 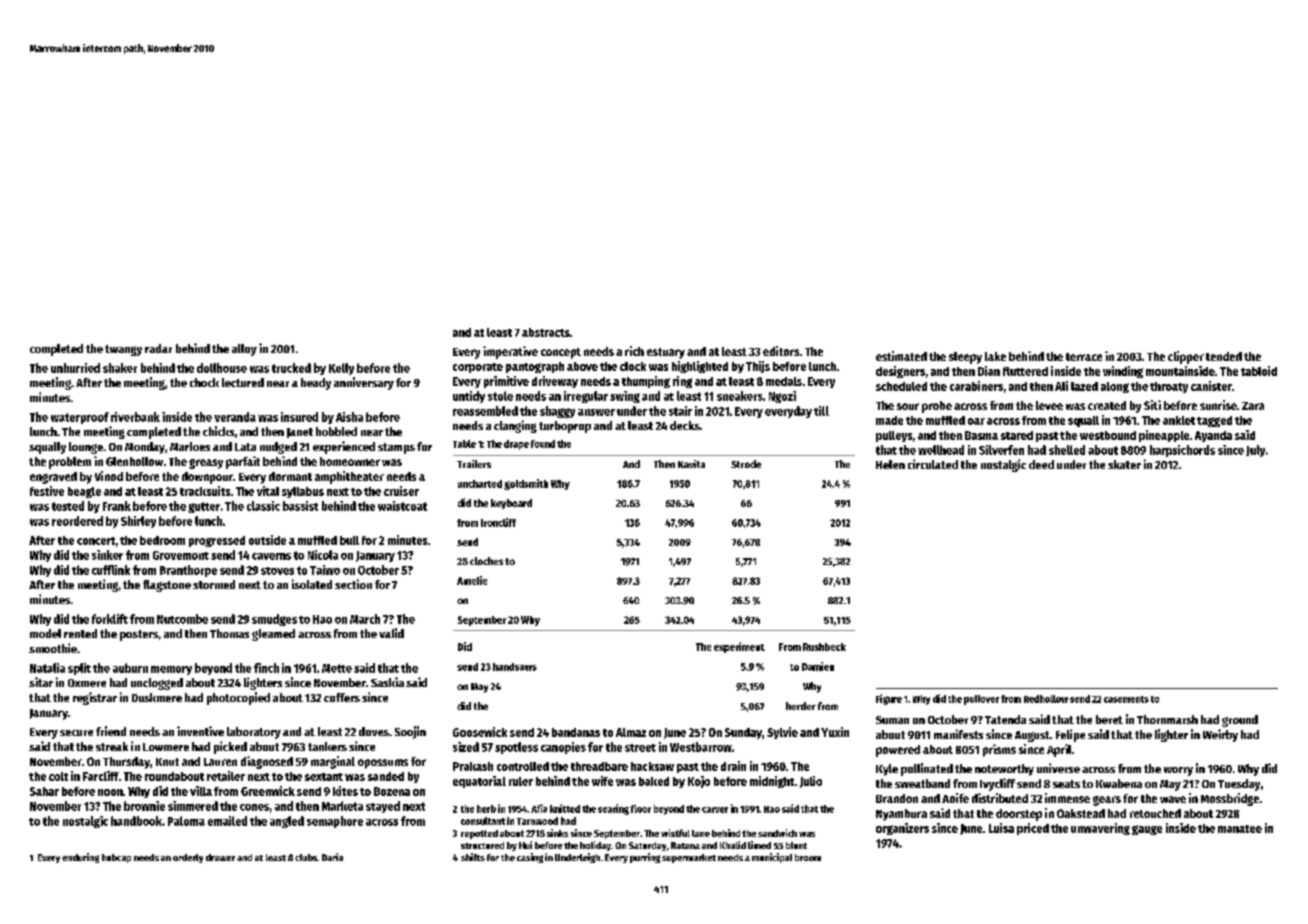 What do you see at coordinates (995, 356) in the image?
I see `lake` at bounding box center [995, 356].
